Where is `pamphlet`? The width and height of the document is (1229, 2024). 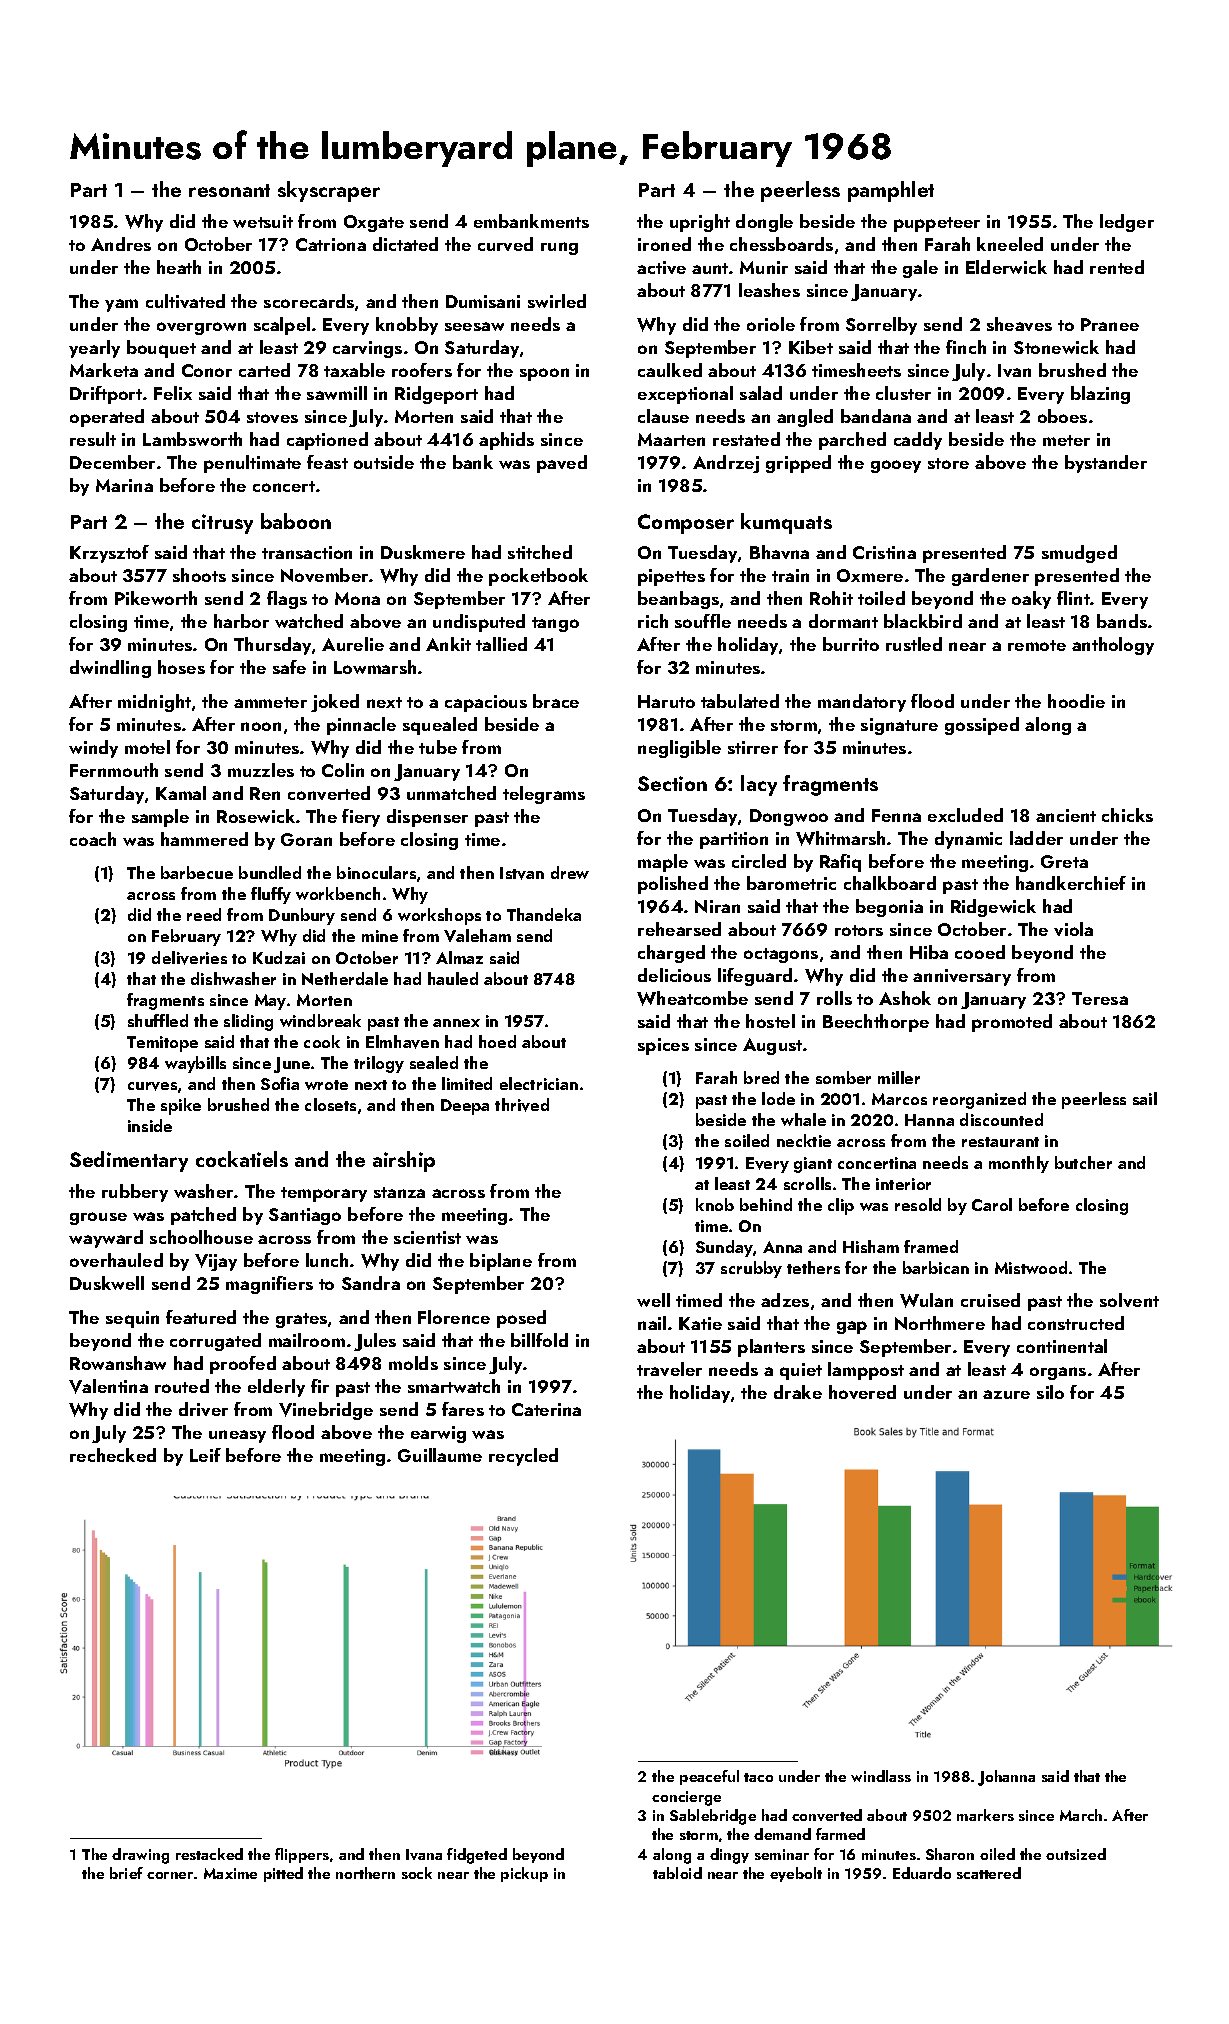
pamphlet is located at coordinates (891, 191).
